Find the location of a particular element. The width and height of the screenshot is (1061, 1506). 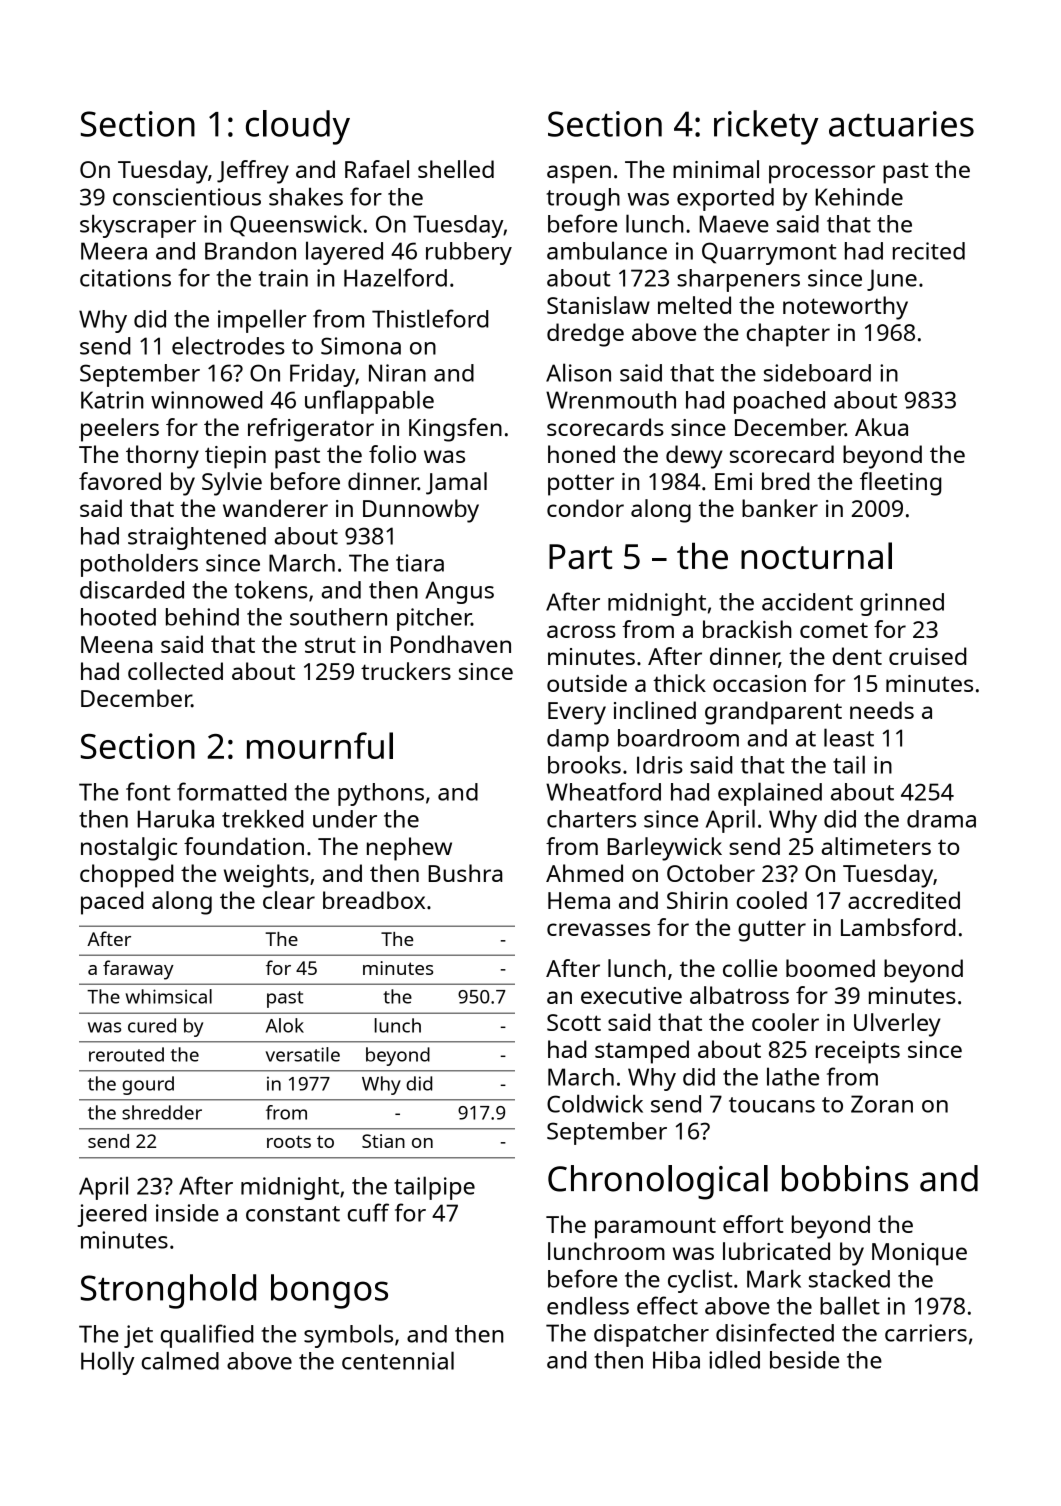

clear is located at coordinates (289, 900).
